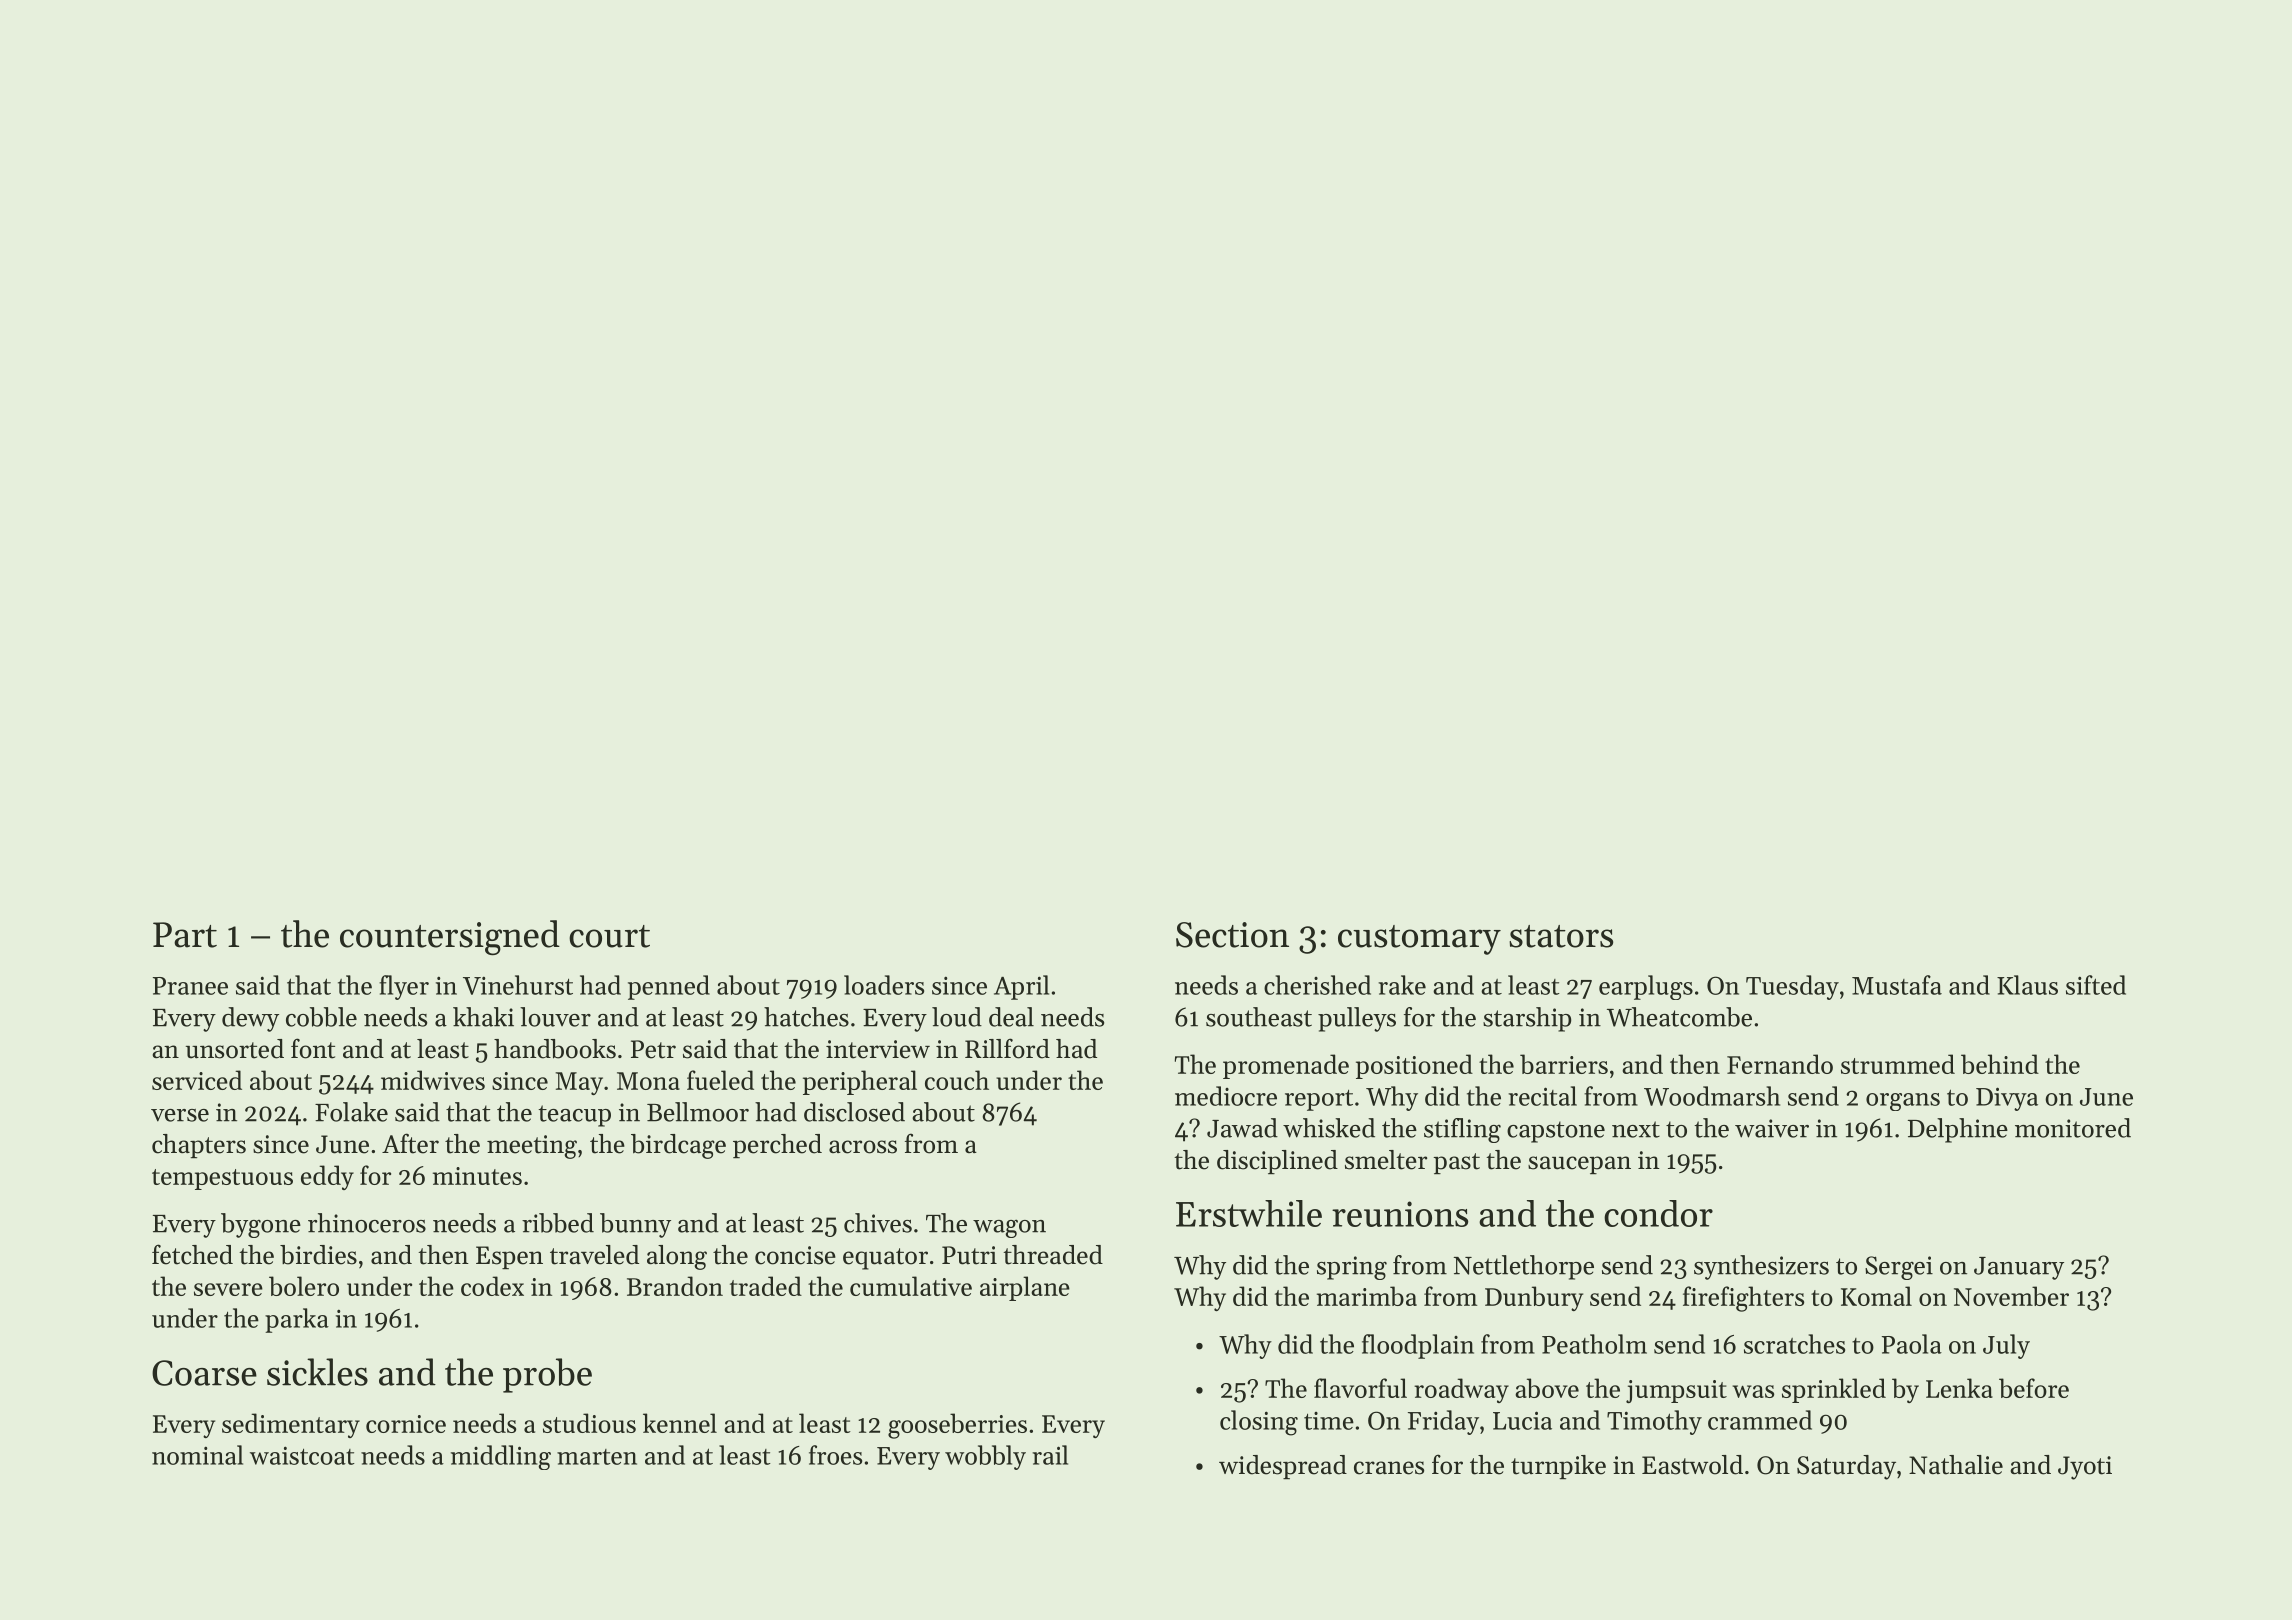 Image resolution: width=2292 pixels, height=1620 pixels. Describe the element at coordinates (2000, 1064) in the screenshot. I see `behind` at that location.
